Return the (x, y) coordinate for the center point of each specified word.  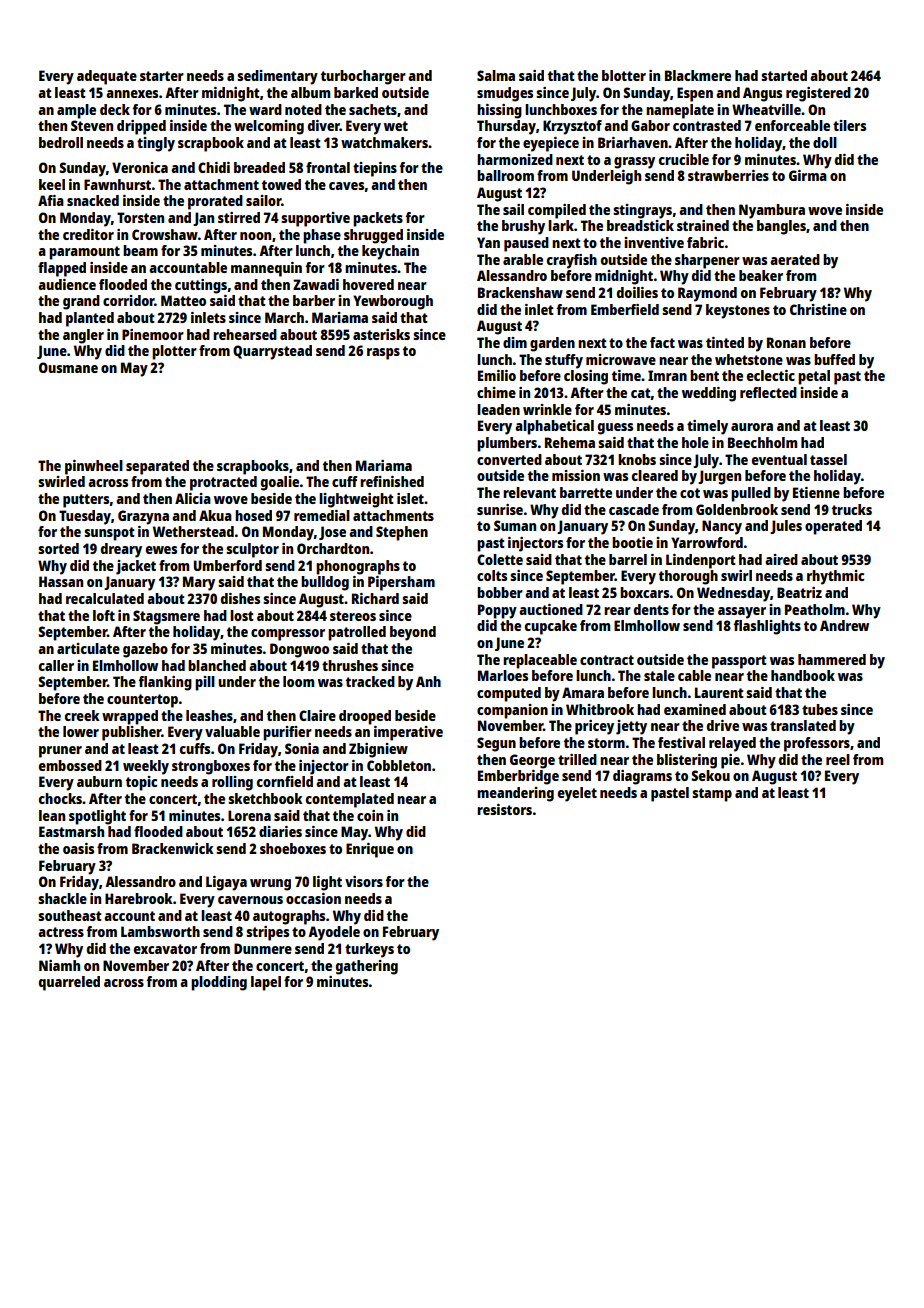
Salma (496, 75)
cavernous (250, 900)
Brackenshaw (520, 292)
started (784, 75)
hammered (832, 659)
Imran (667, 375)
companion (512, 711)
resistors (504, 809)
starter (162, 76)
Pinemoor (153, 334)
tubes (820, 709)
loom (298, 681)
